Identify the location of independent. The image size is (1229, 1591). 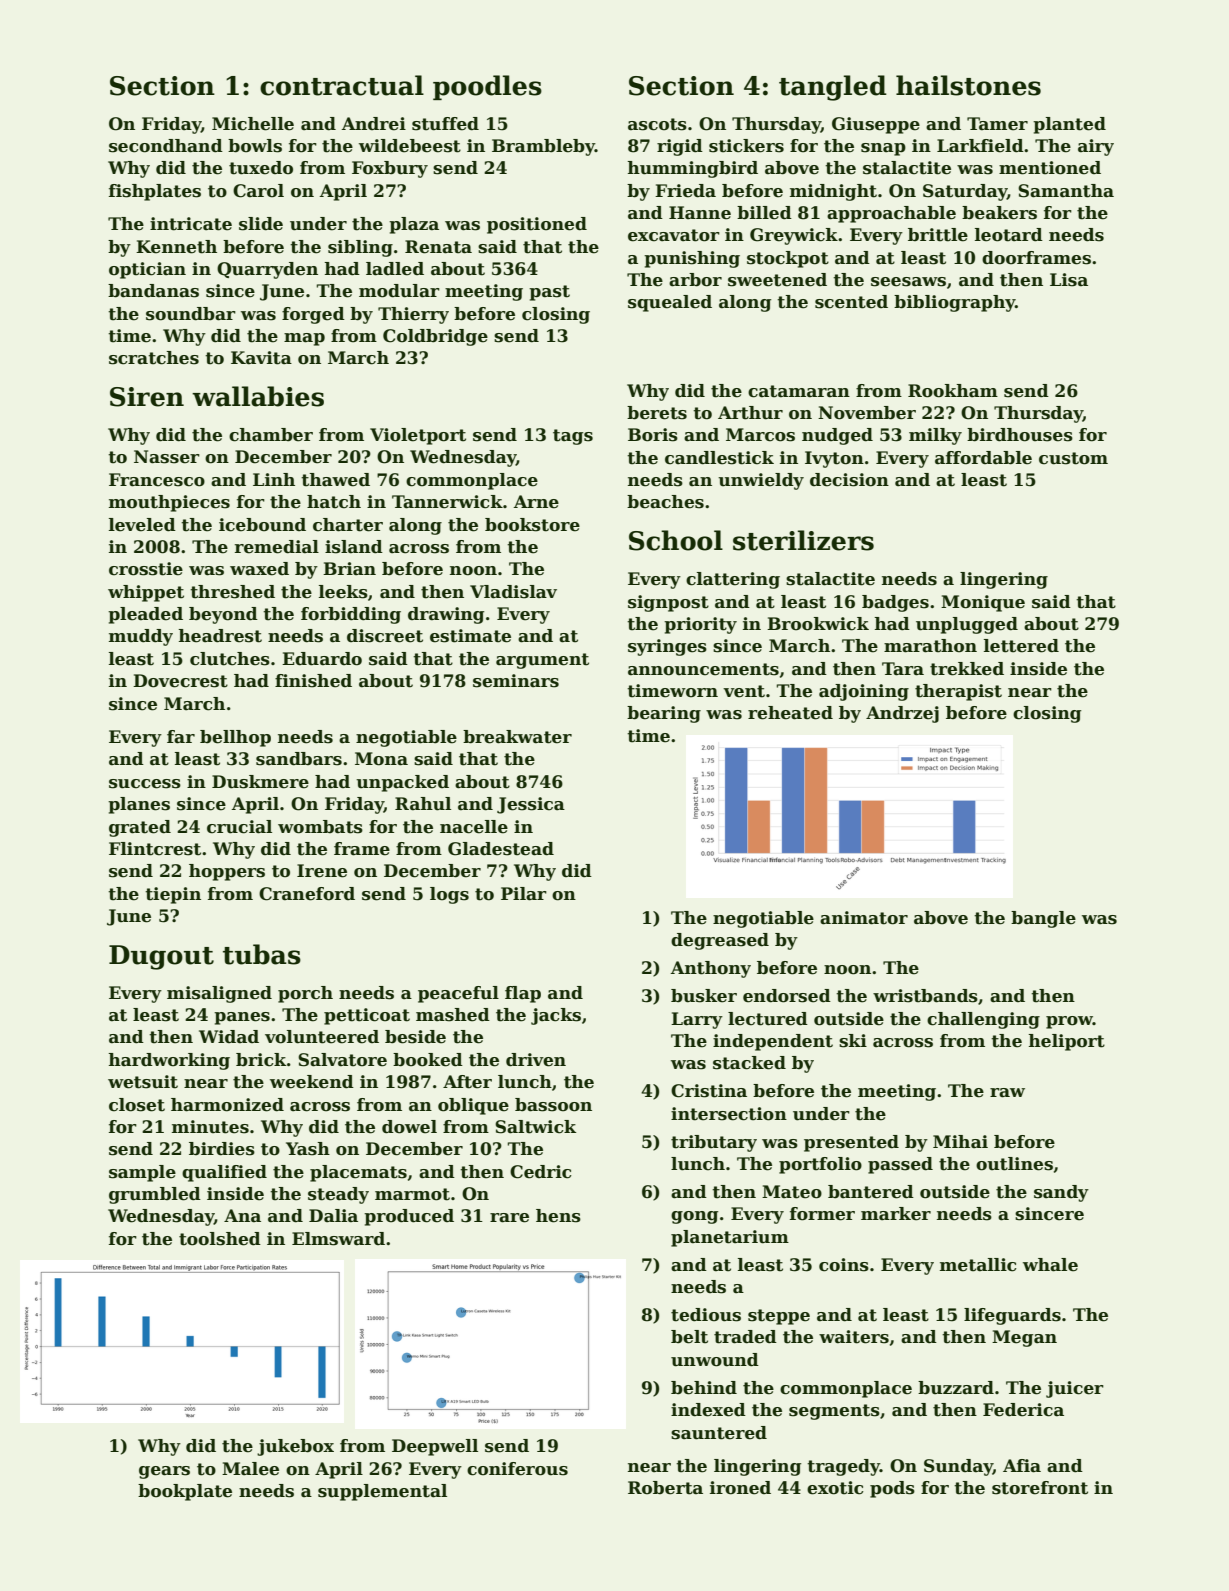
(773, 1042).
